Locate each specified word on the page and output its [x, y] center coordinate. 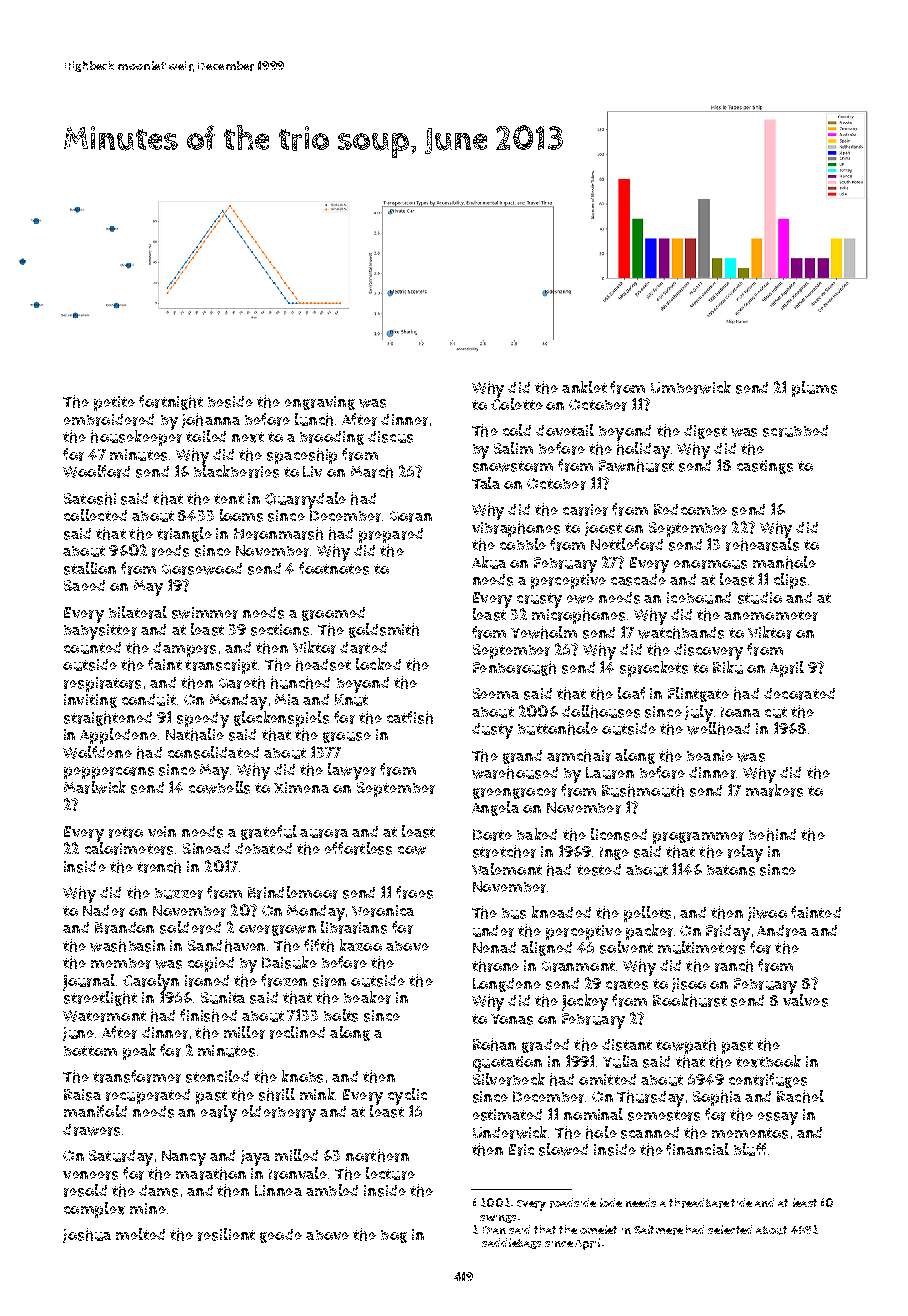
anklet [584, 387]
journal [89, 982]
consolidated [213, 752]
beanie [710, 755]
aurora [324, 833]
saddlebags [511, 1243]
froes [414, 892]
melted [140, 1234]
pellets [647, 914]
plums [814, 389]
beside [230, 402]
